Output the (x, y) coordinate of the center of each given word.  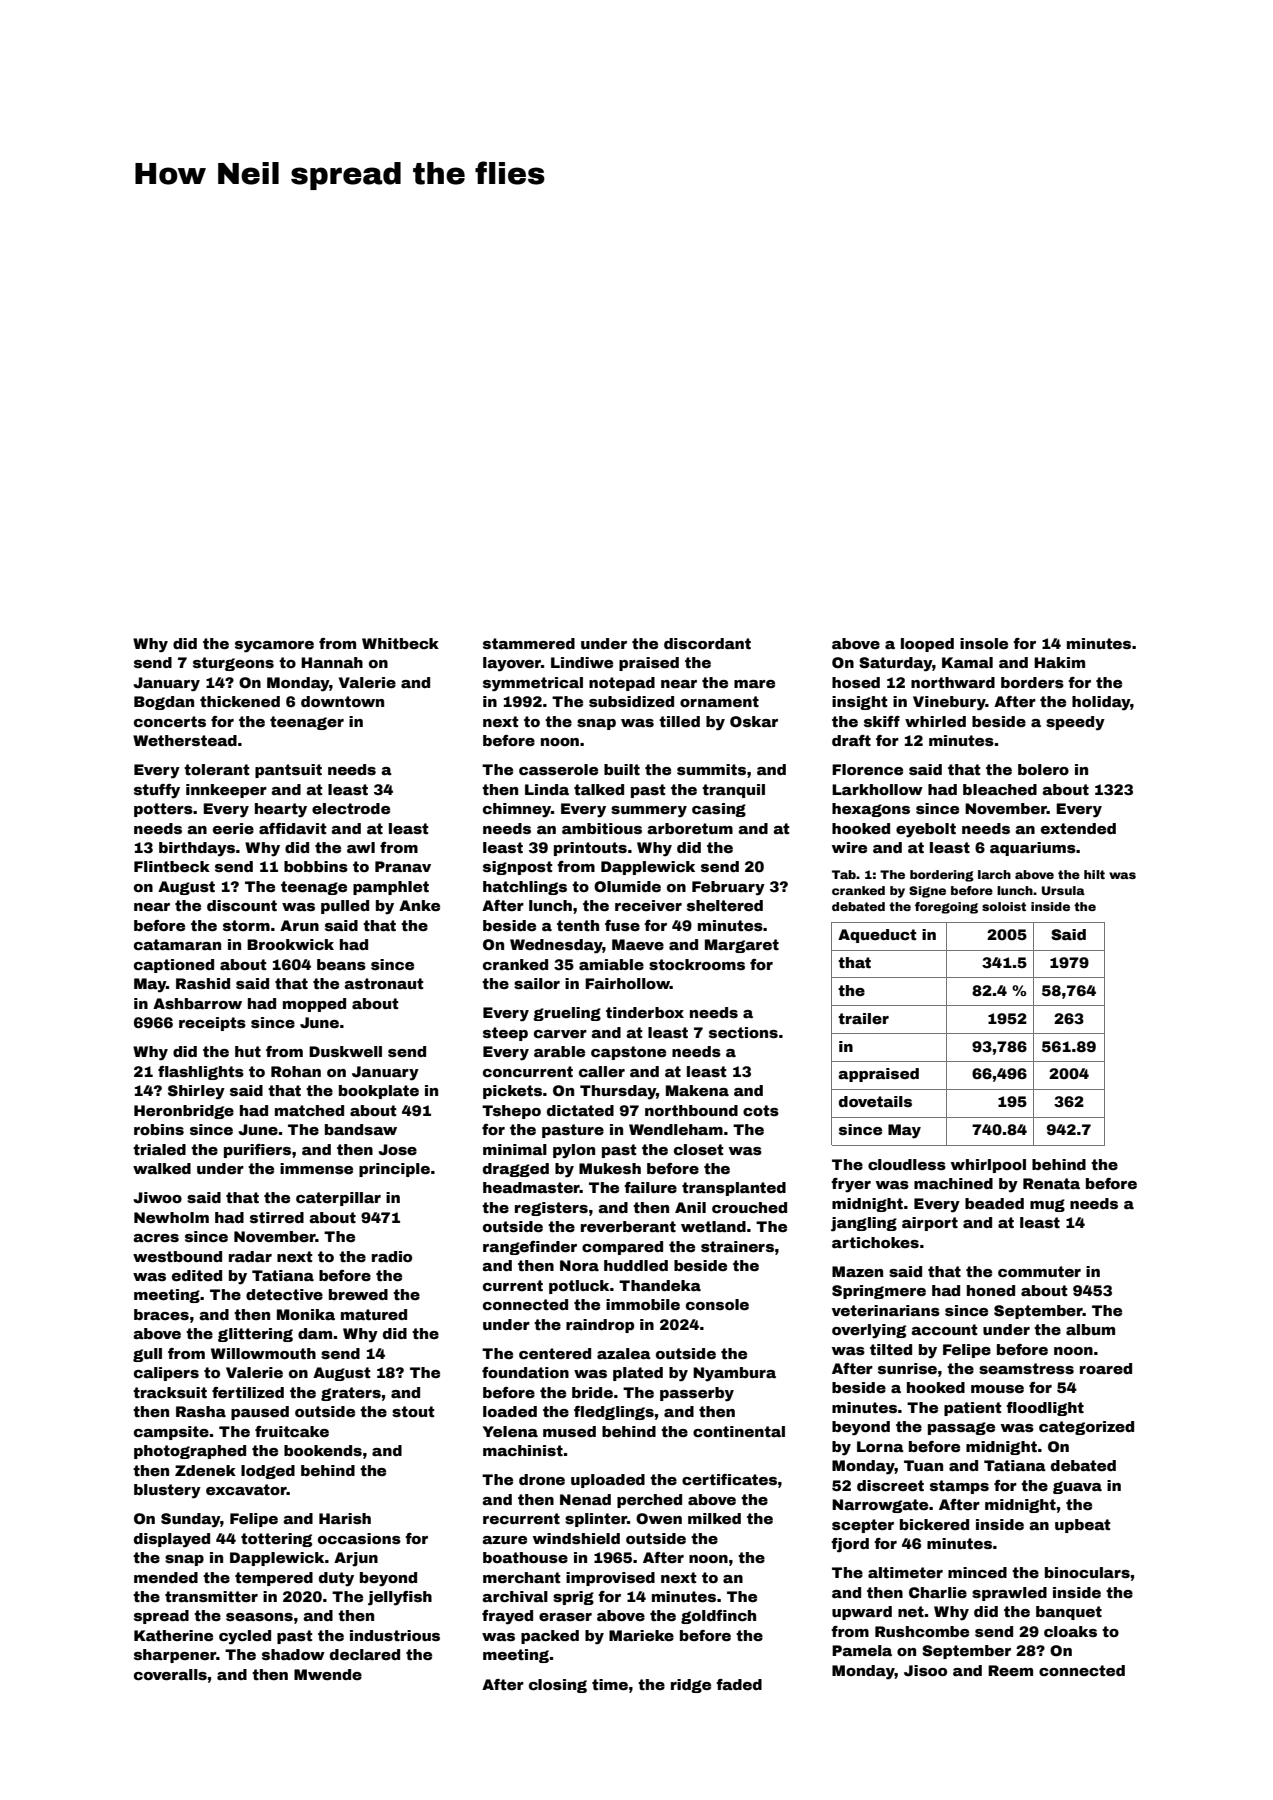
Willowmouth (263, 1353)
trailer (863, 1018)
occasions (359, 1538)
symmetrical (533, 684)
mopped (314, 1005)
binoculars (1087, 1572)
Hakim (1059, 662)
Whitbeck (400, 643)
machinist (523, 1450)
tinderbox (645, 1012)
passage (961, 1428)
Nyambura (734, 1374)
